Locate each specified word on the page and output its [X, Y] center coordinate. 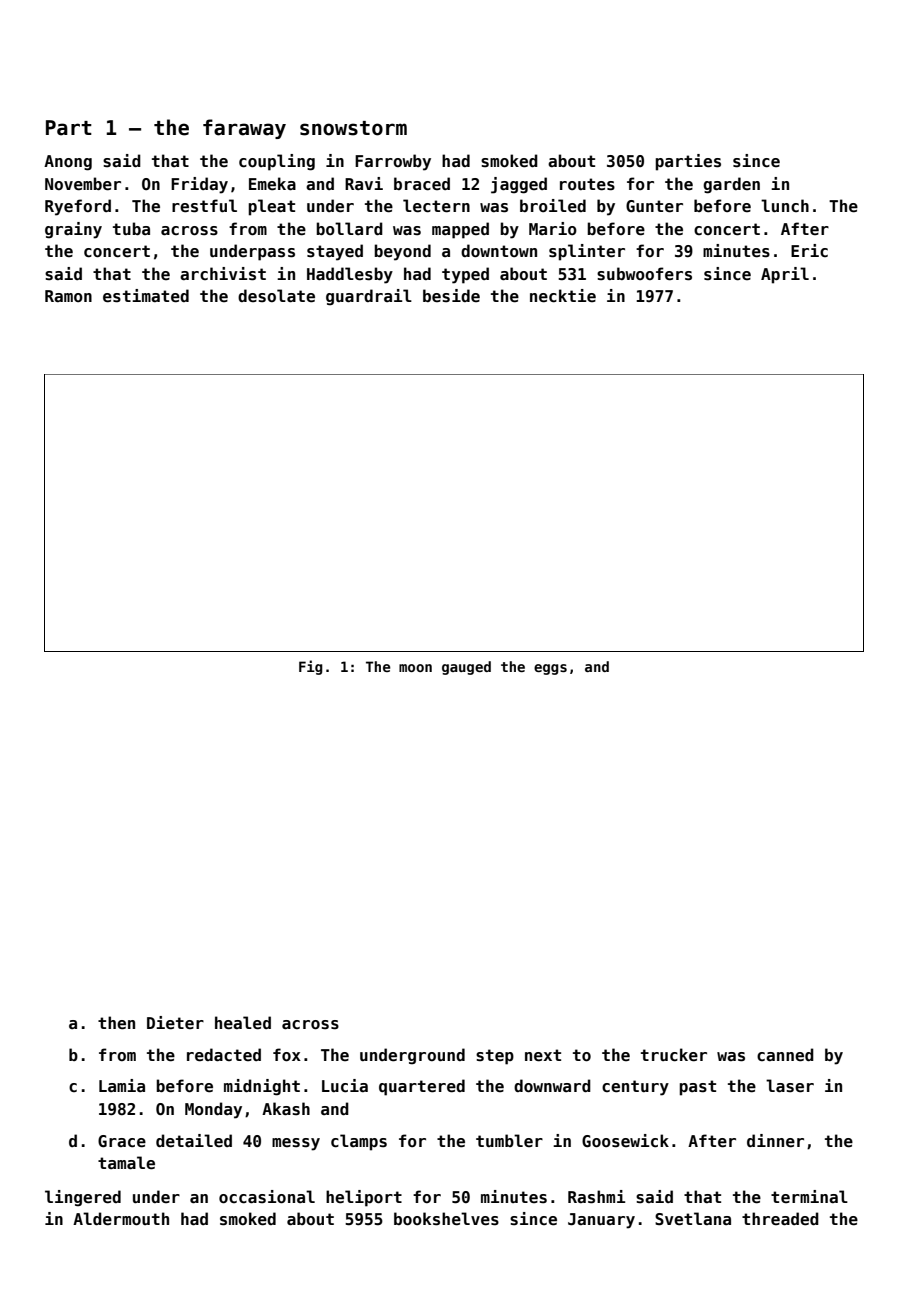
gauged [466, 668]
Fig [311, 667]
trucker [674, 1055]
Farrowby [393, 162]
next [543, 1055]
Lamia [122, 1085]
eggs [550, 669]
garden [731, 185]
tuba [131, 228]
